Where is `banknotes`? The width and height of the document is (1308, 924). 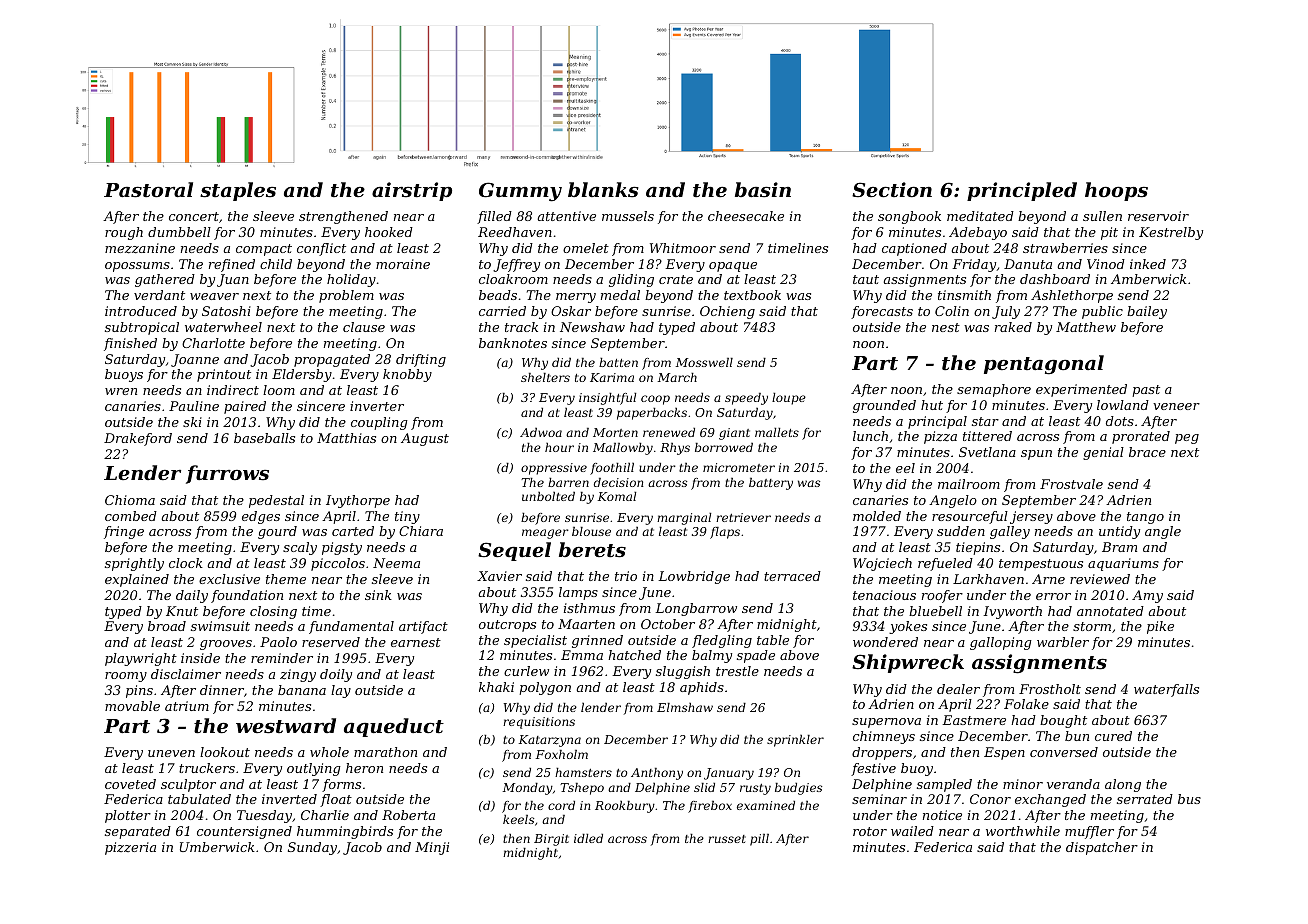 banknotes is located at coordinates (513, 343).
